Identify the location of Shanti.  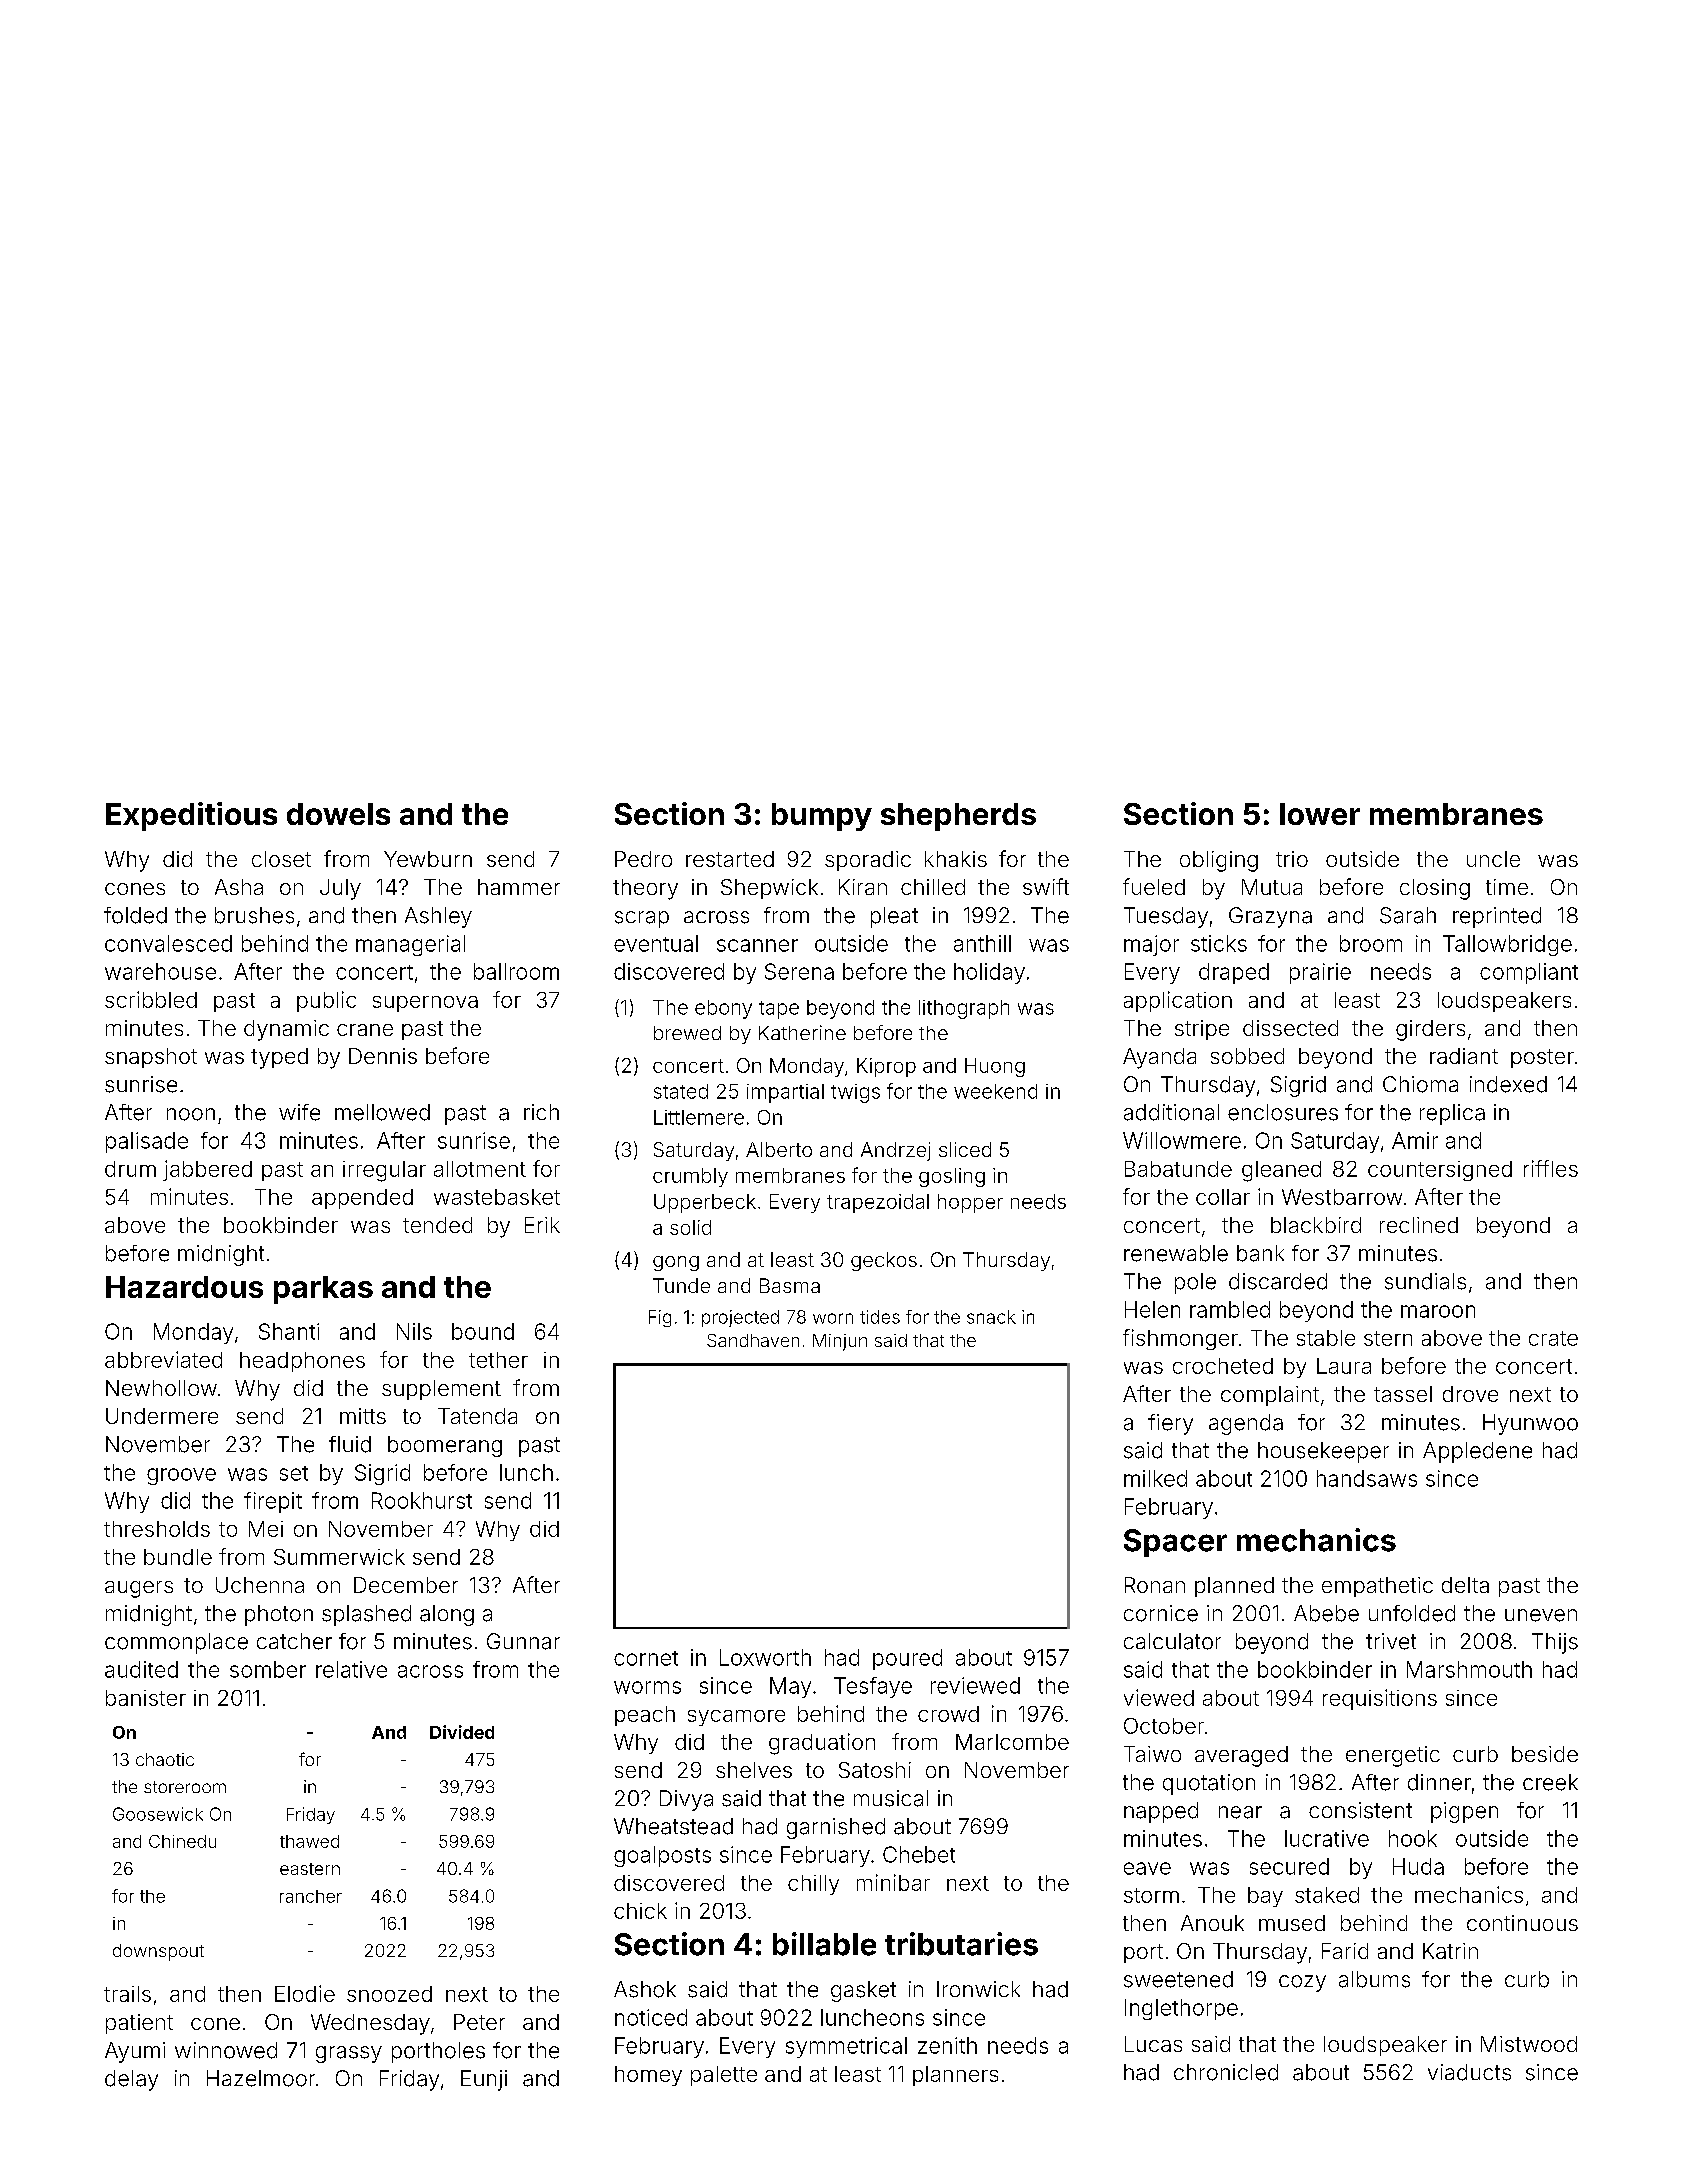
(289, 1331).
